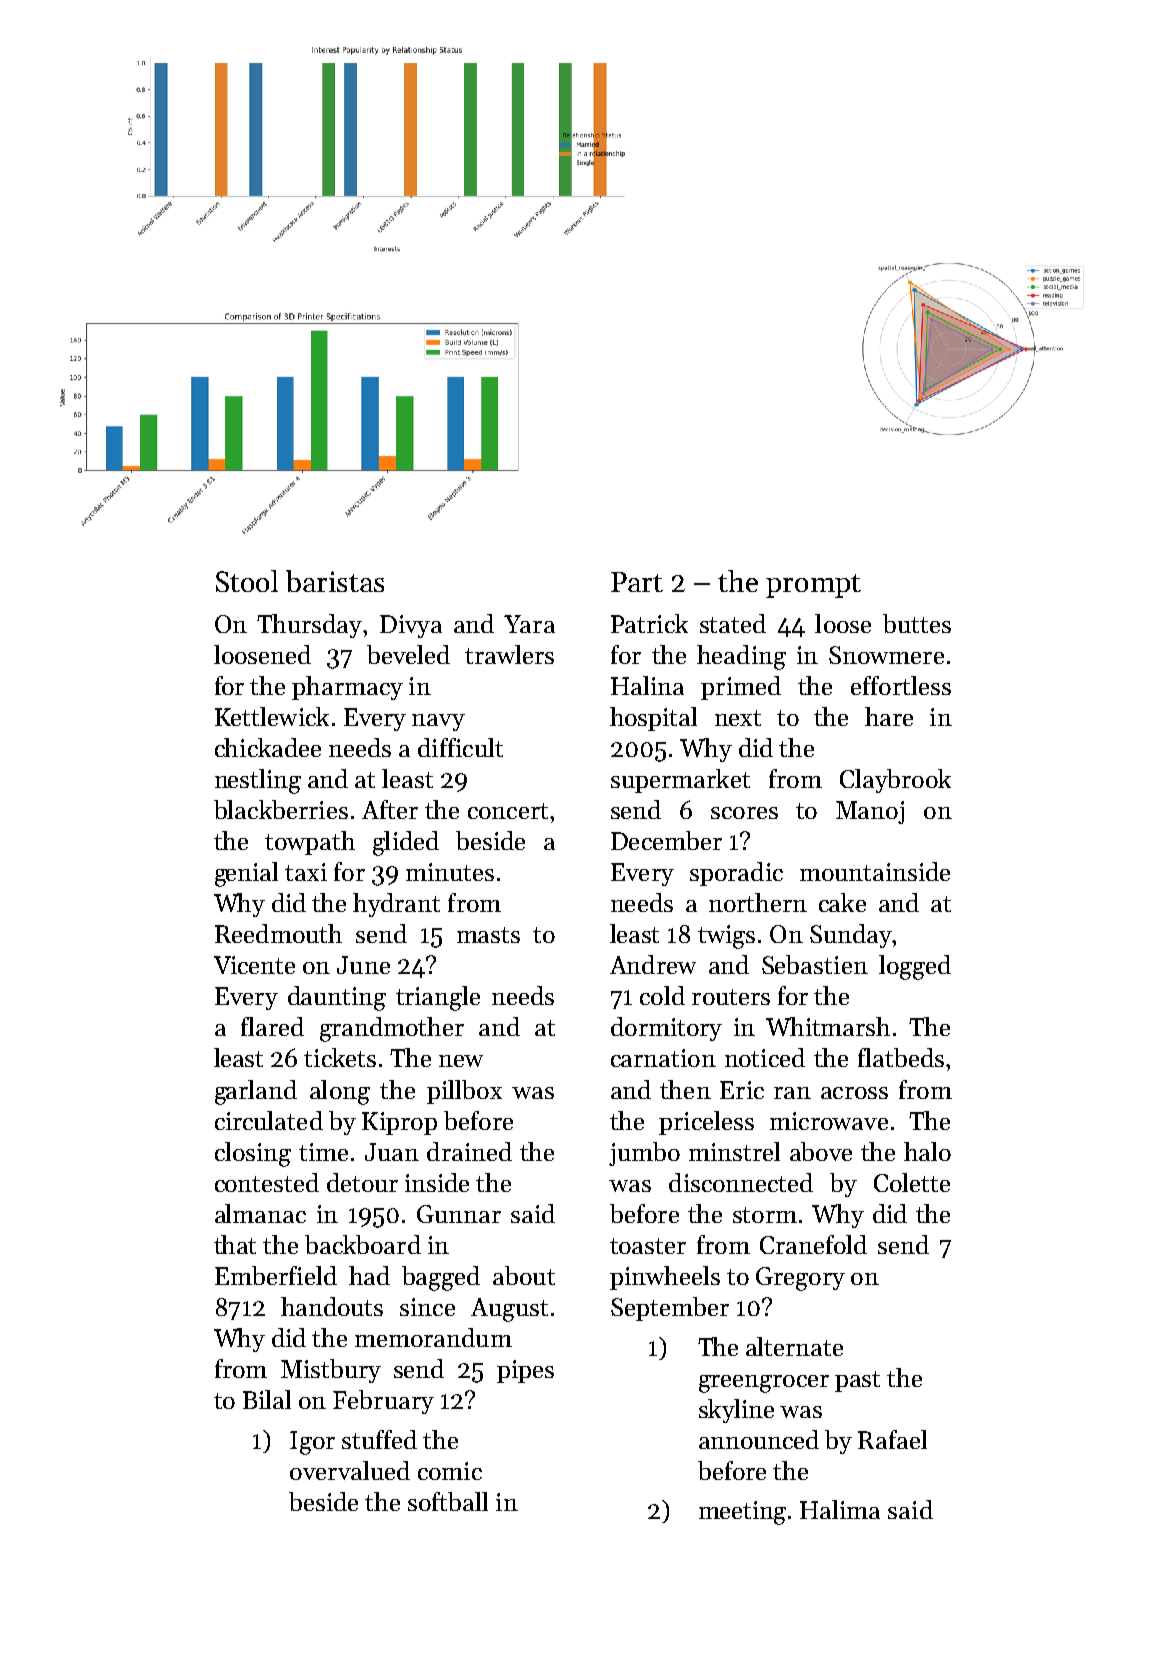 This image has height=1654, width=1165. I want to click on stuffed, so click(379, 1439).
